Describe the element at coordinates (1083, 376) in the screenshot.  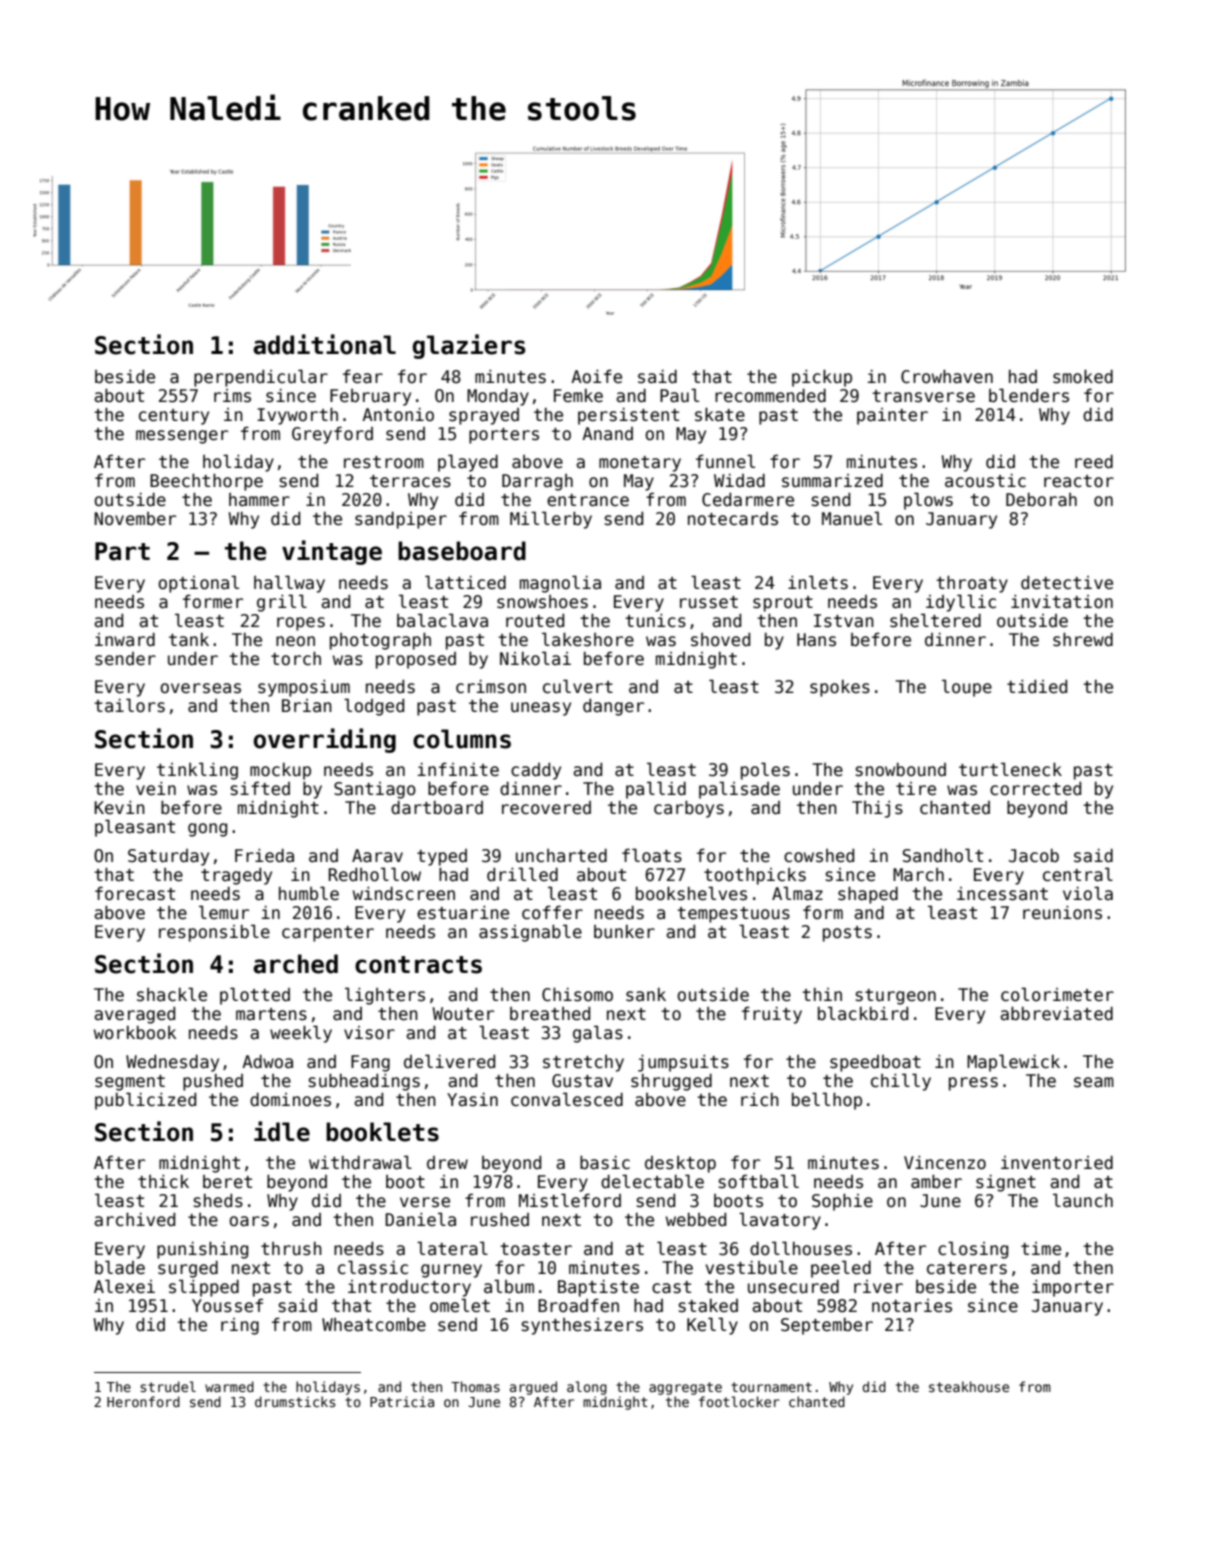
I see `smoked` at that location.
